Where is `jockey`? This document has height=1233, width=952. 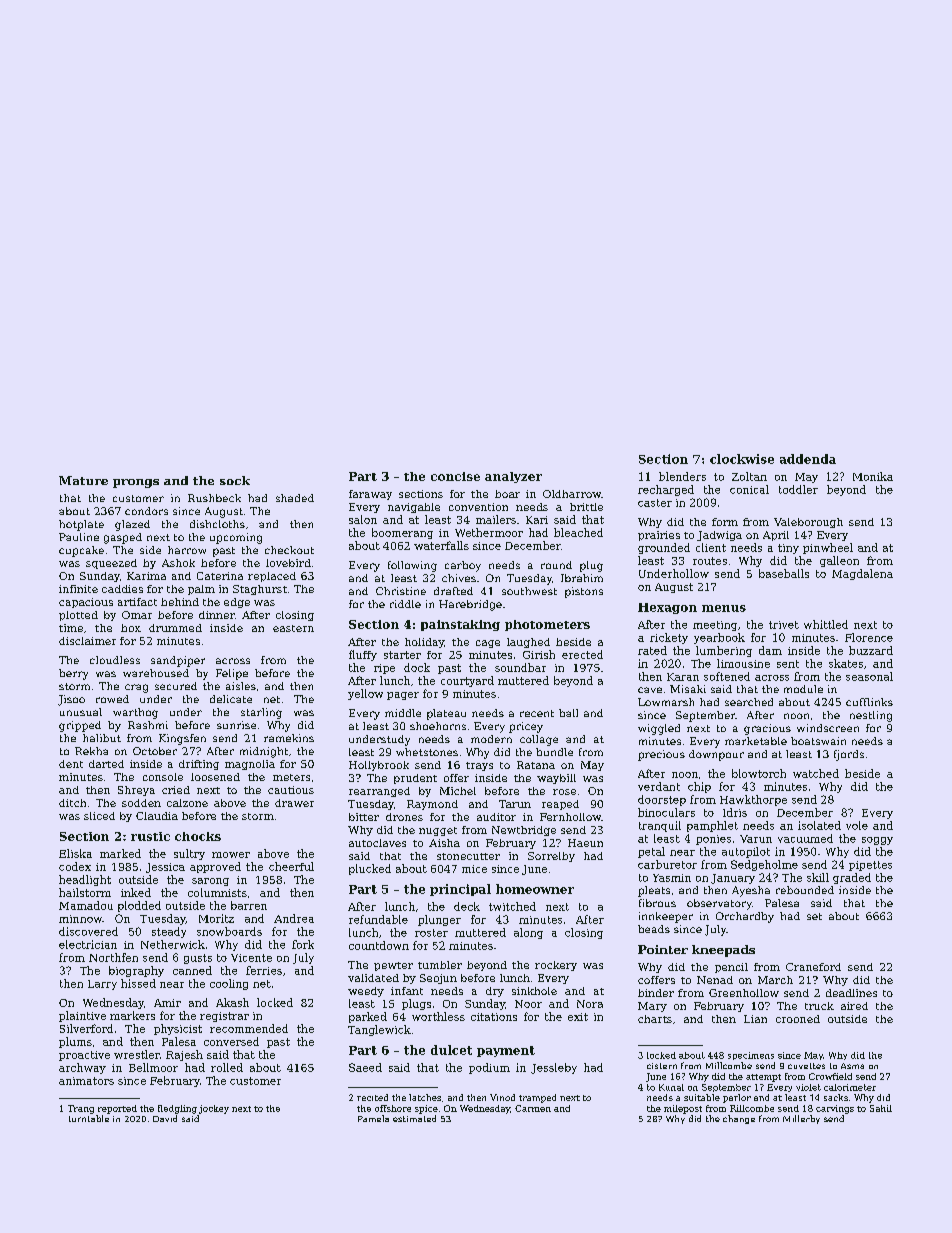 jockey is located at coordinates (214, 1109).
